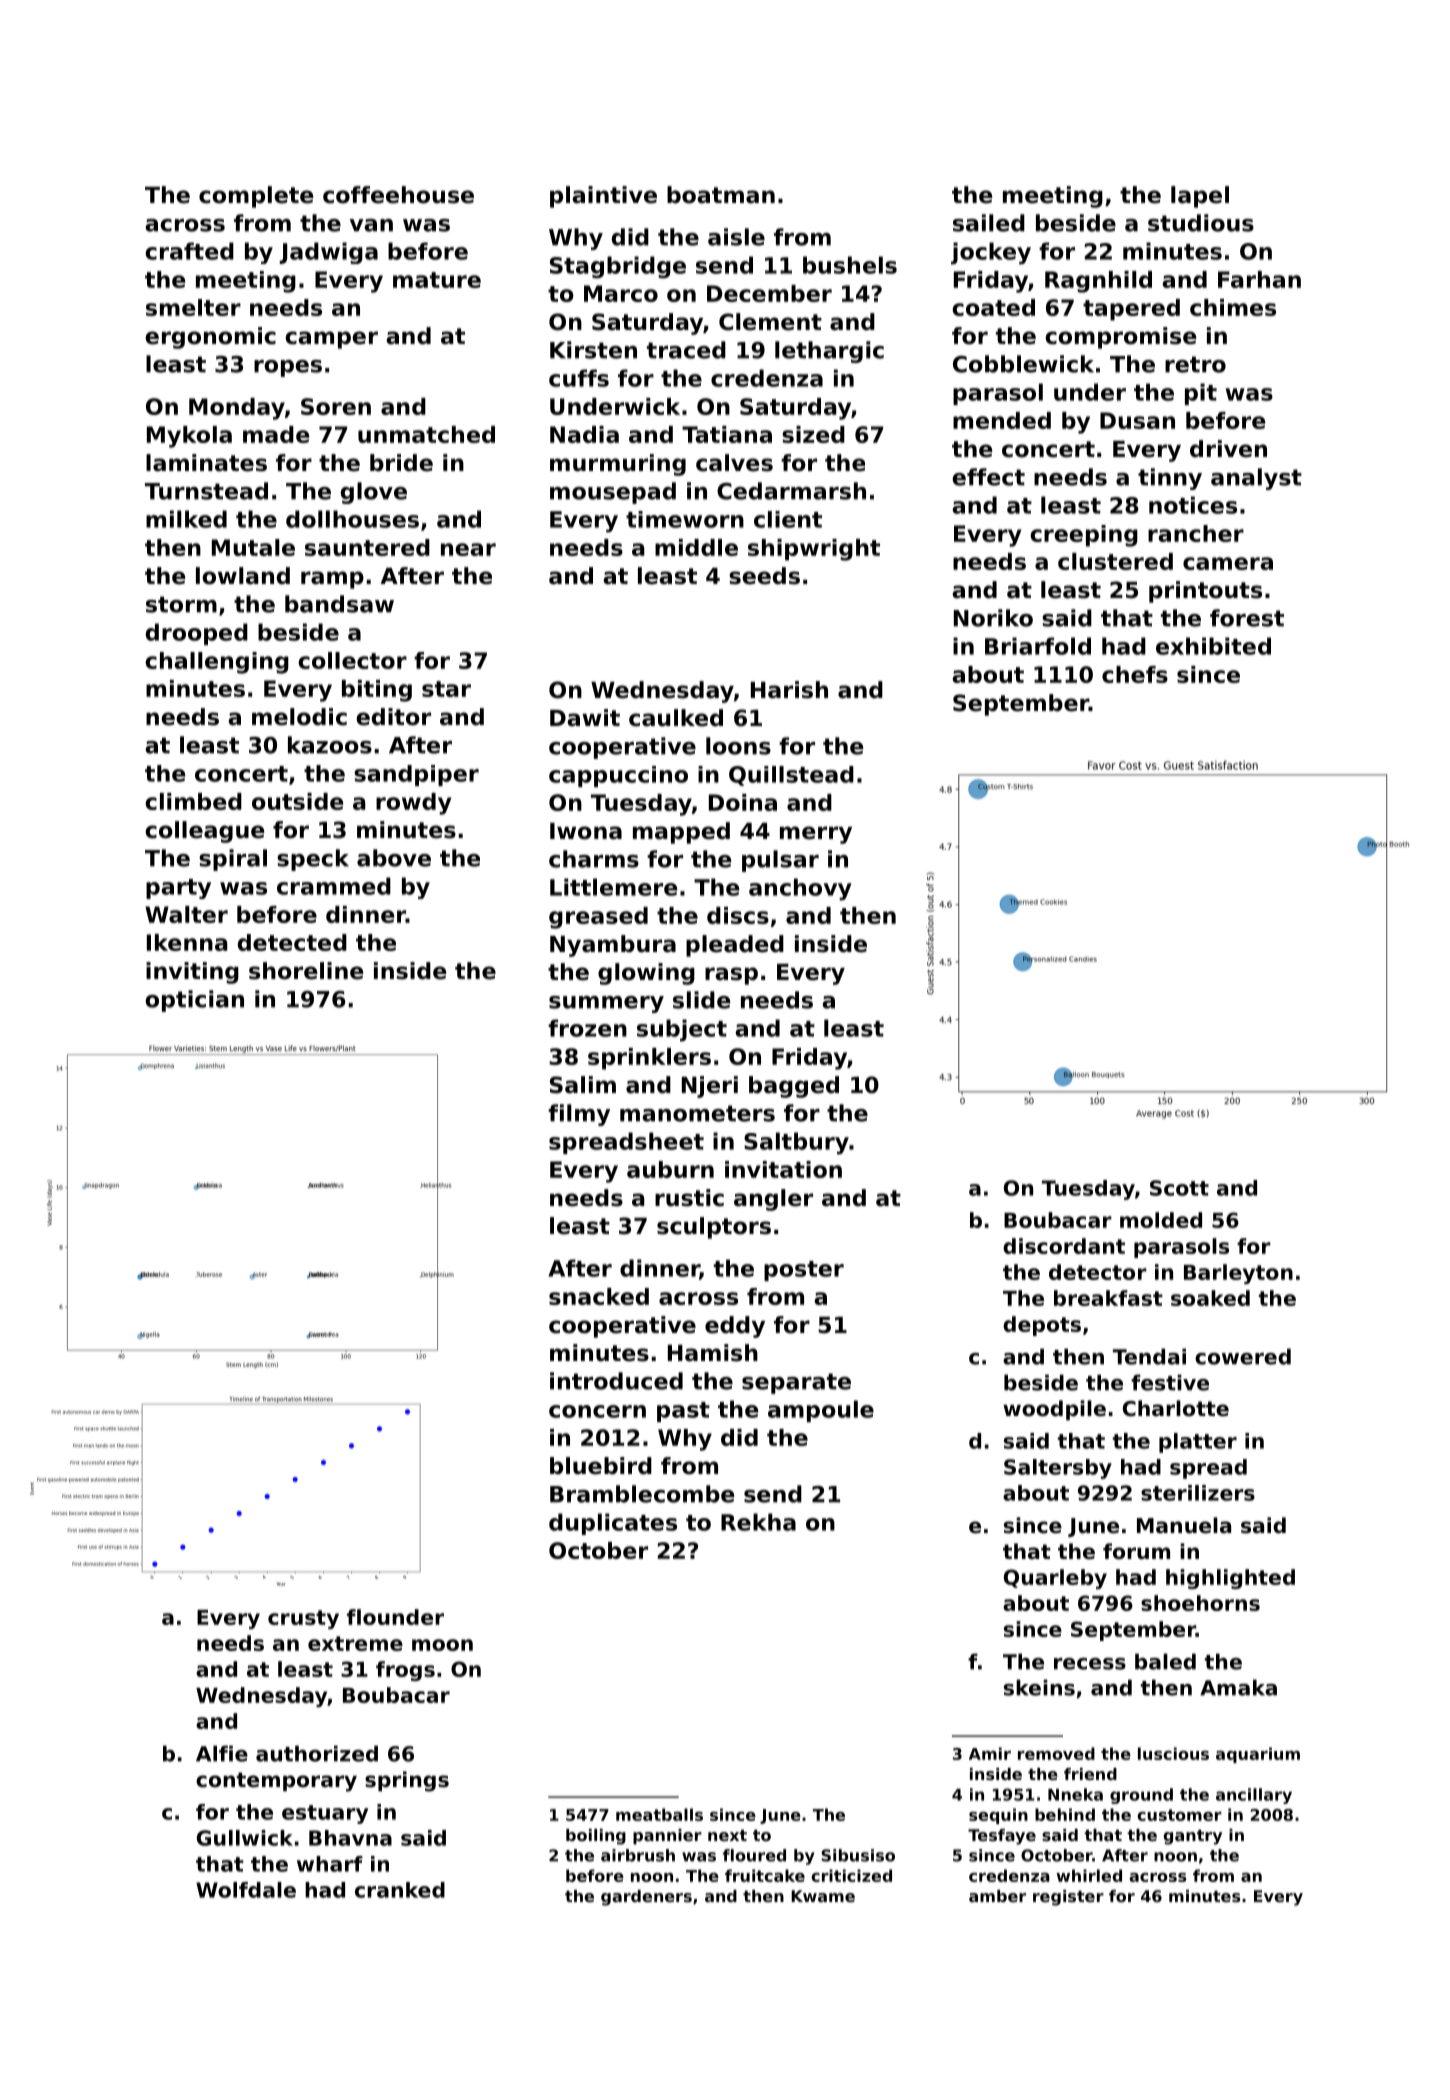 Image resolution: width=1450 pixels, height=2100 pixels. What do you see at coordinates (1201, 223) in the page?
I see `studious` at bounding box center [1201, 223].
